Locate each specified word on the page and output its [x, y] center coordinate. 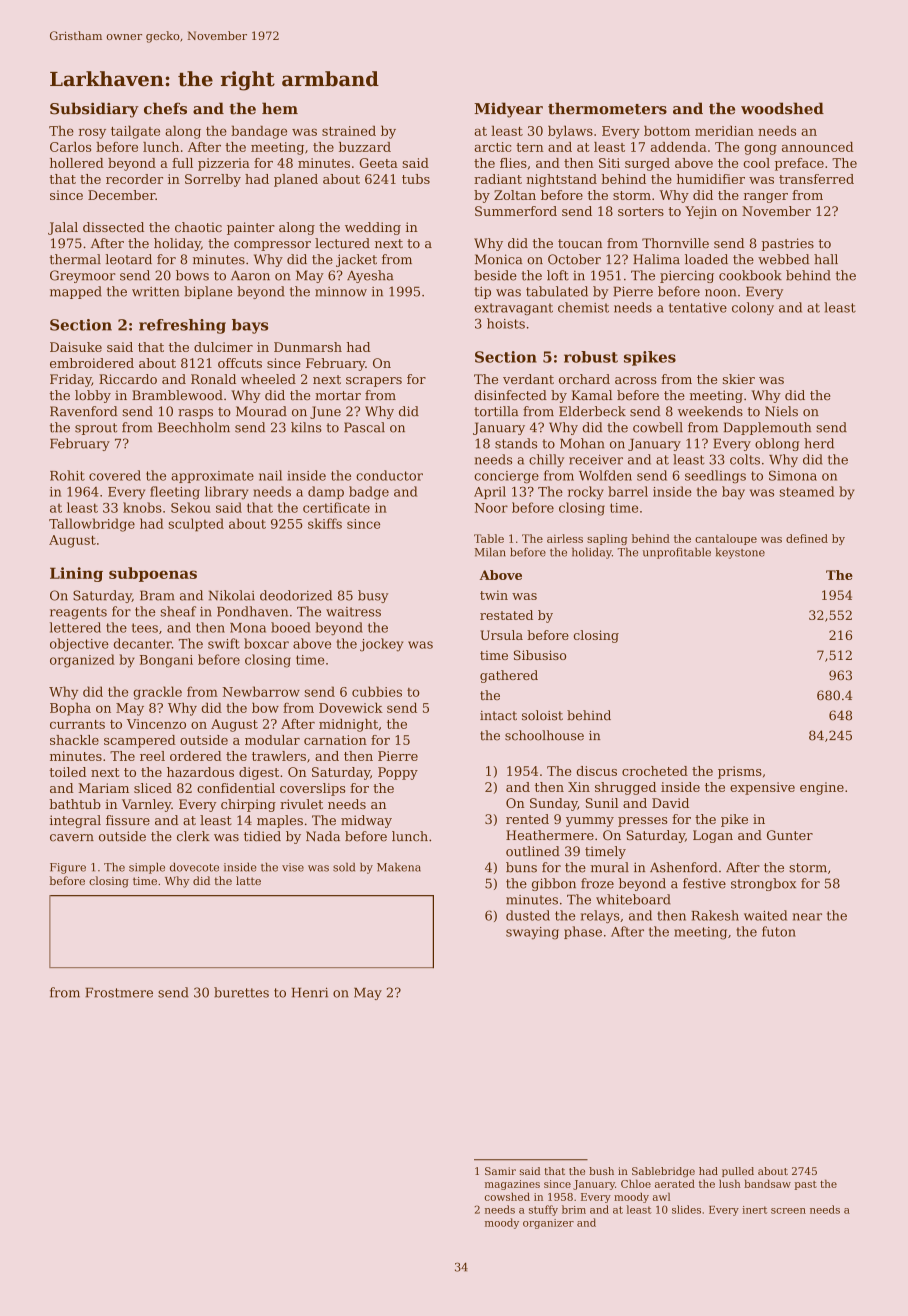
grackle [157, 693]
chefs [165, 108]
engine [822, 788]
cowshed [507, 1197]
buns [521, 867]
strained [349, 131]
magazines [512, 1185]
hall [826, 259]
